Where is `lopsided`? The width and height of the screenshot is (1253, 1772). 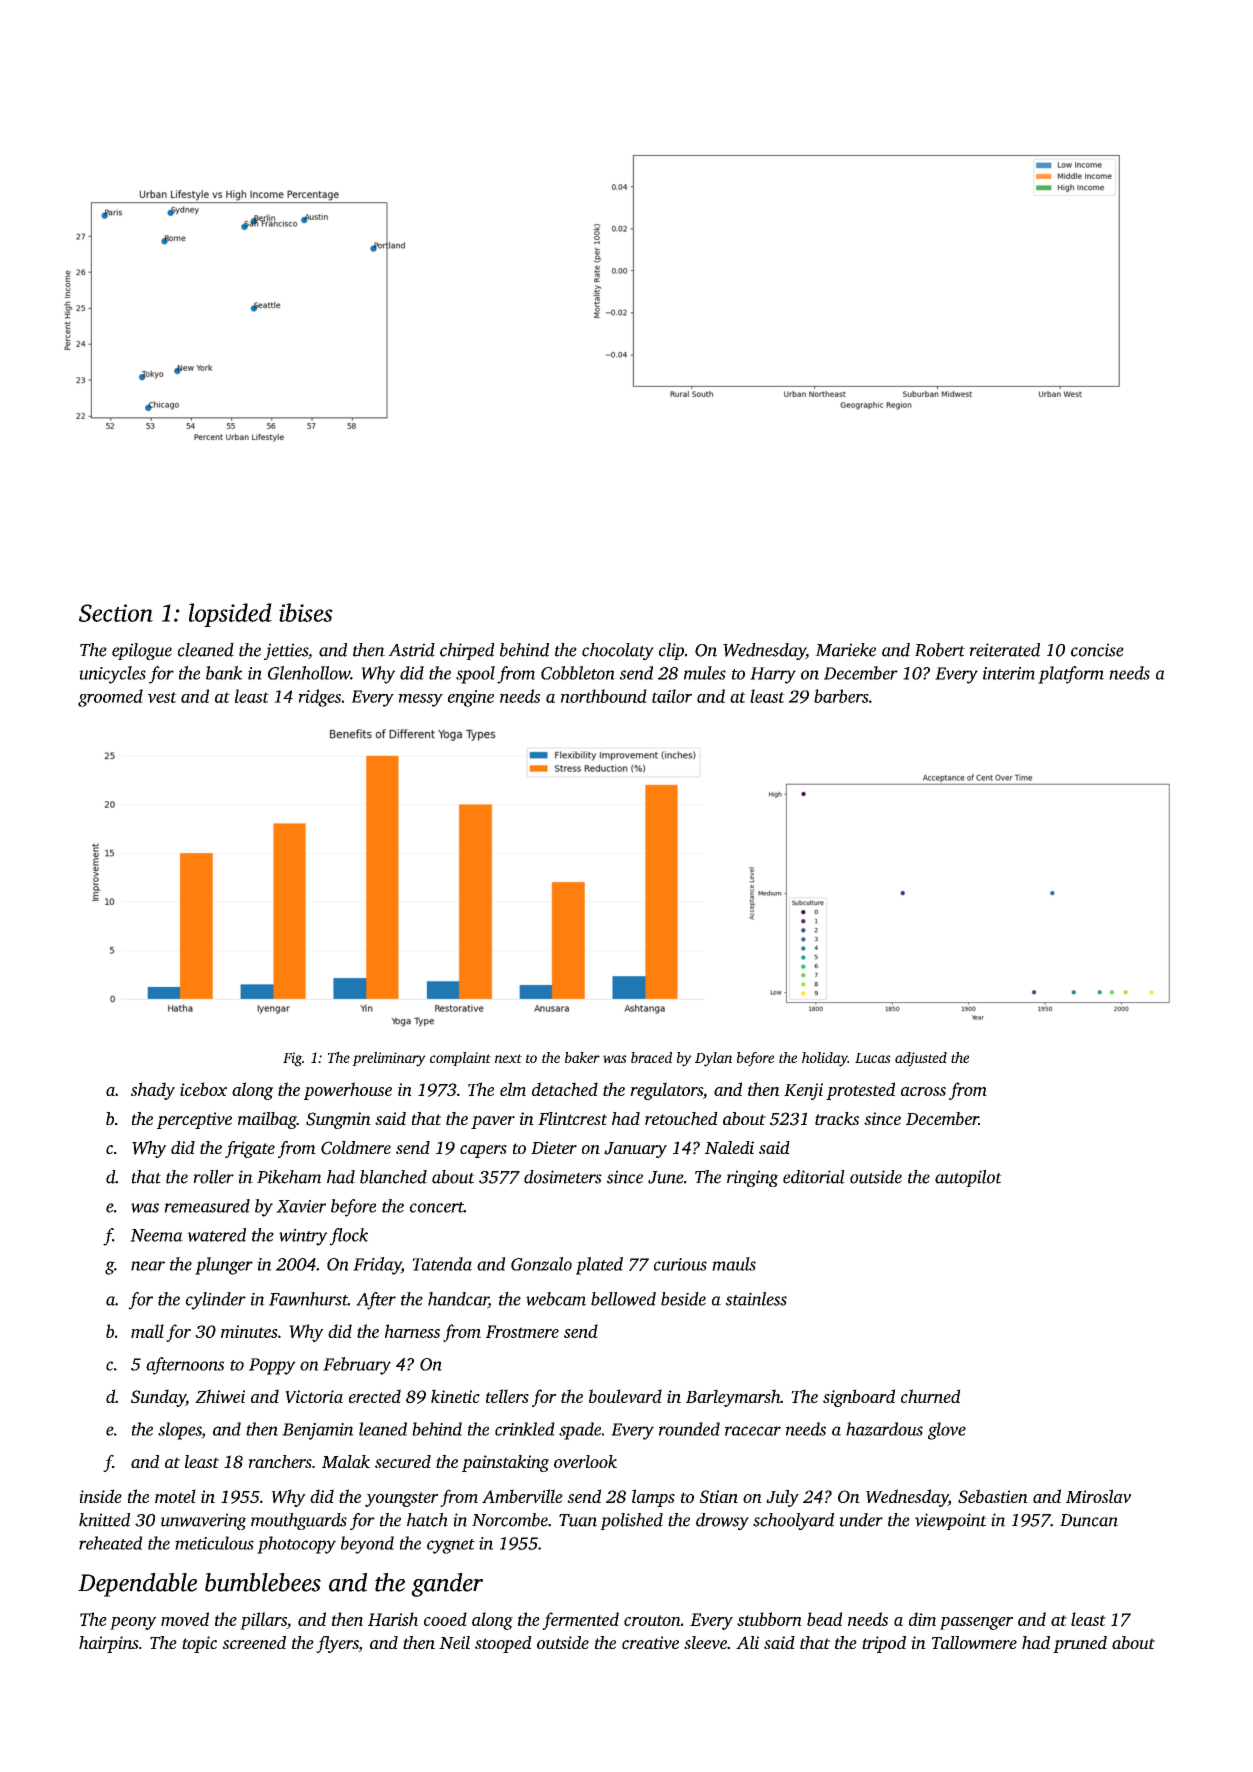
lopsided is located at coordinates (230, 615).
